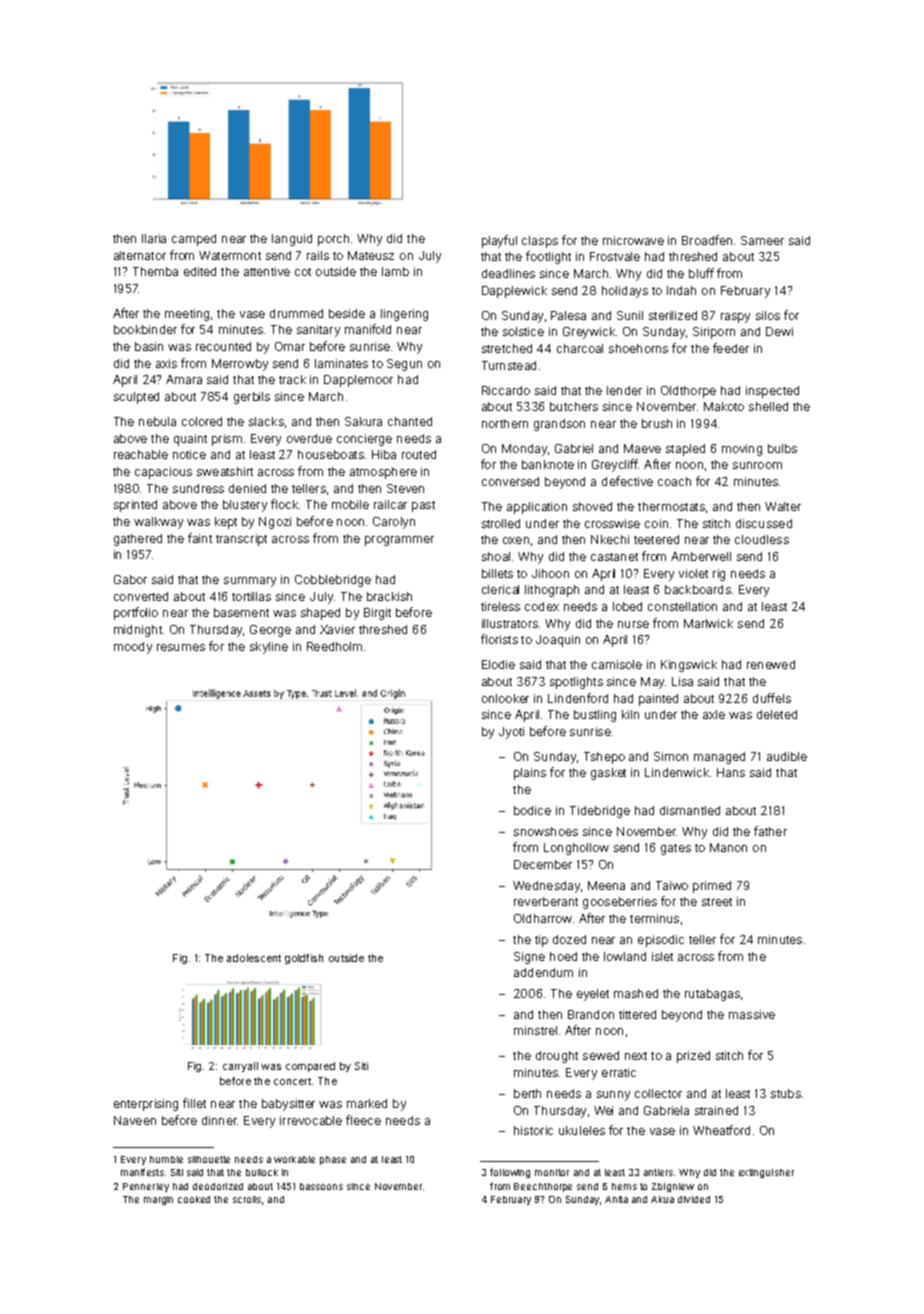 The image size is (924, 1314). I want to click on Jyoti, so click(511, 733).
